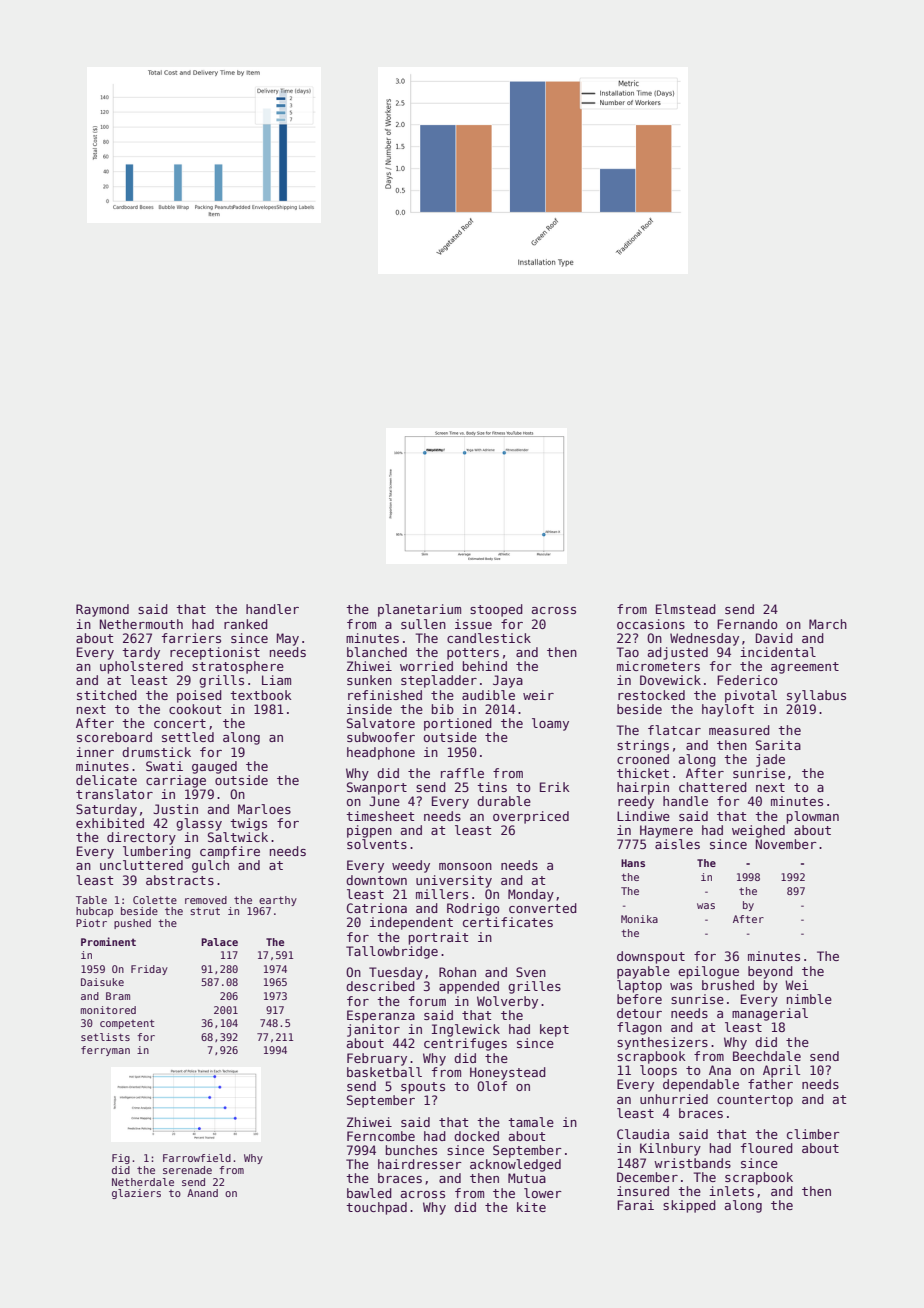 The width and height of the screenshot is (924, 1308). Describe the element at coordinates (219, 942) in the screenshot. I see `Palace` at that location.
